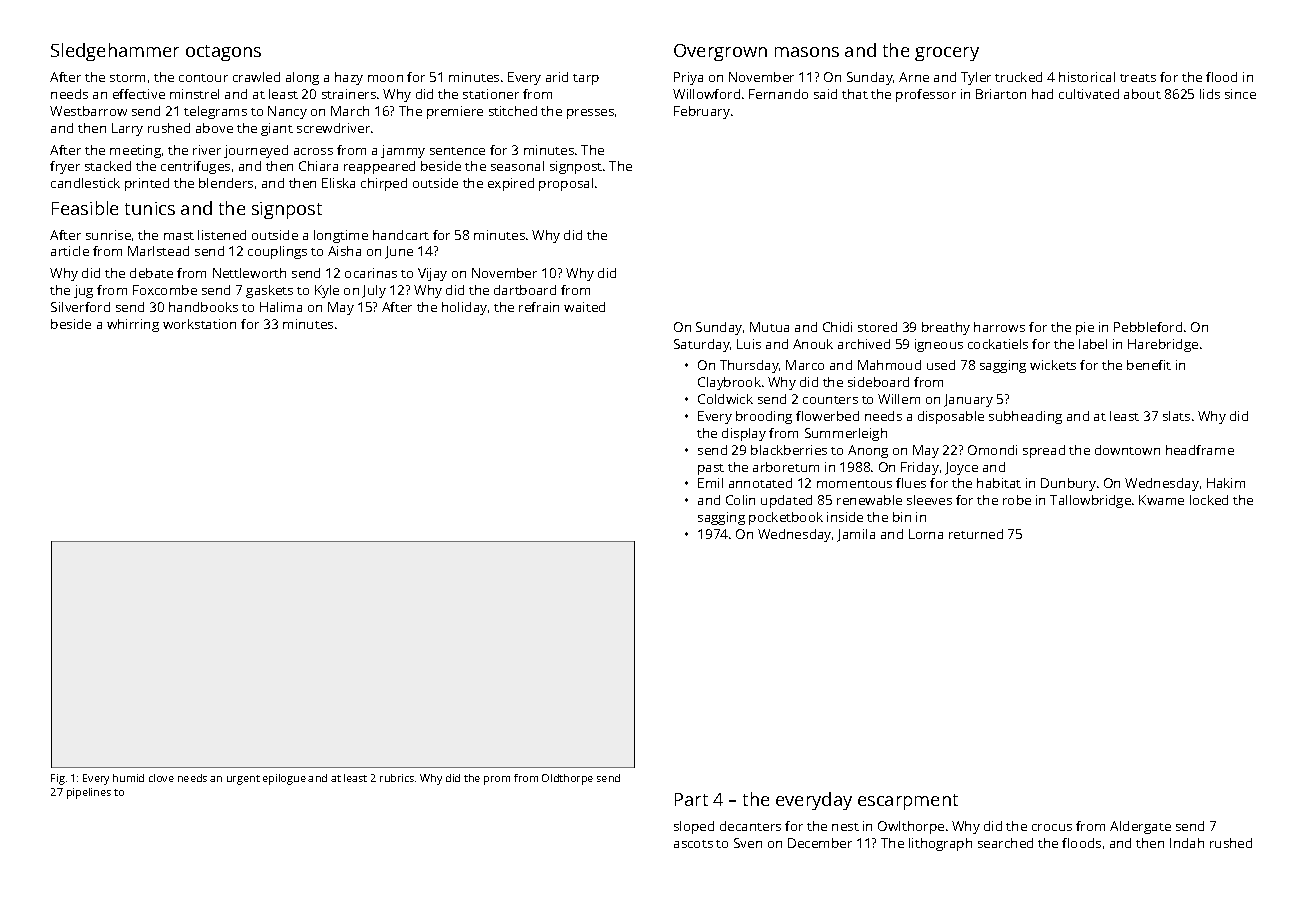  I want to click on Colin, so click(740, 500).
